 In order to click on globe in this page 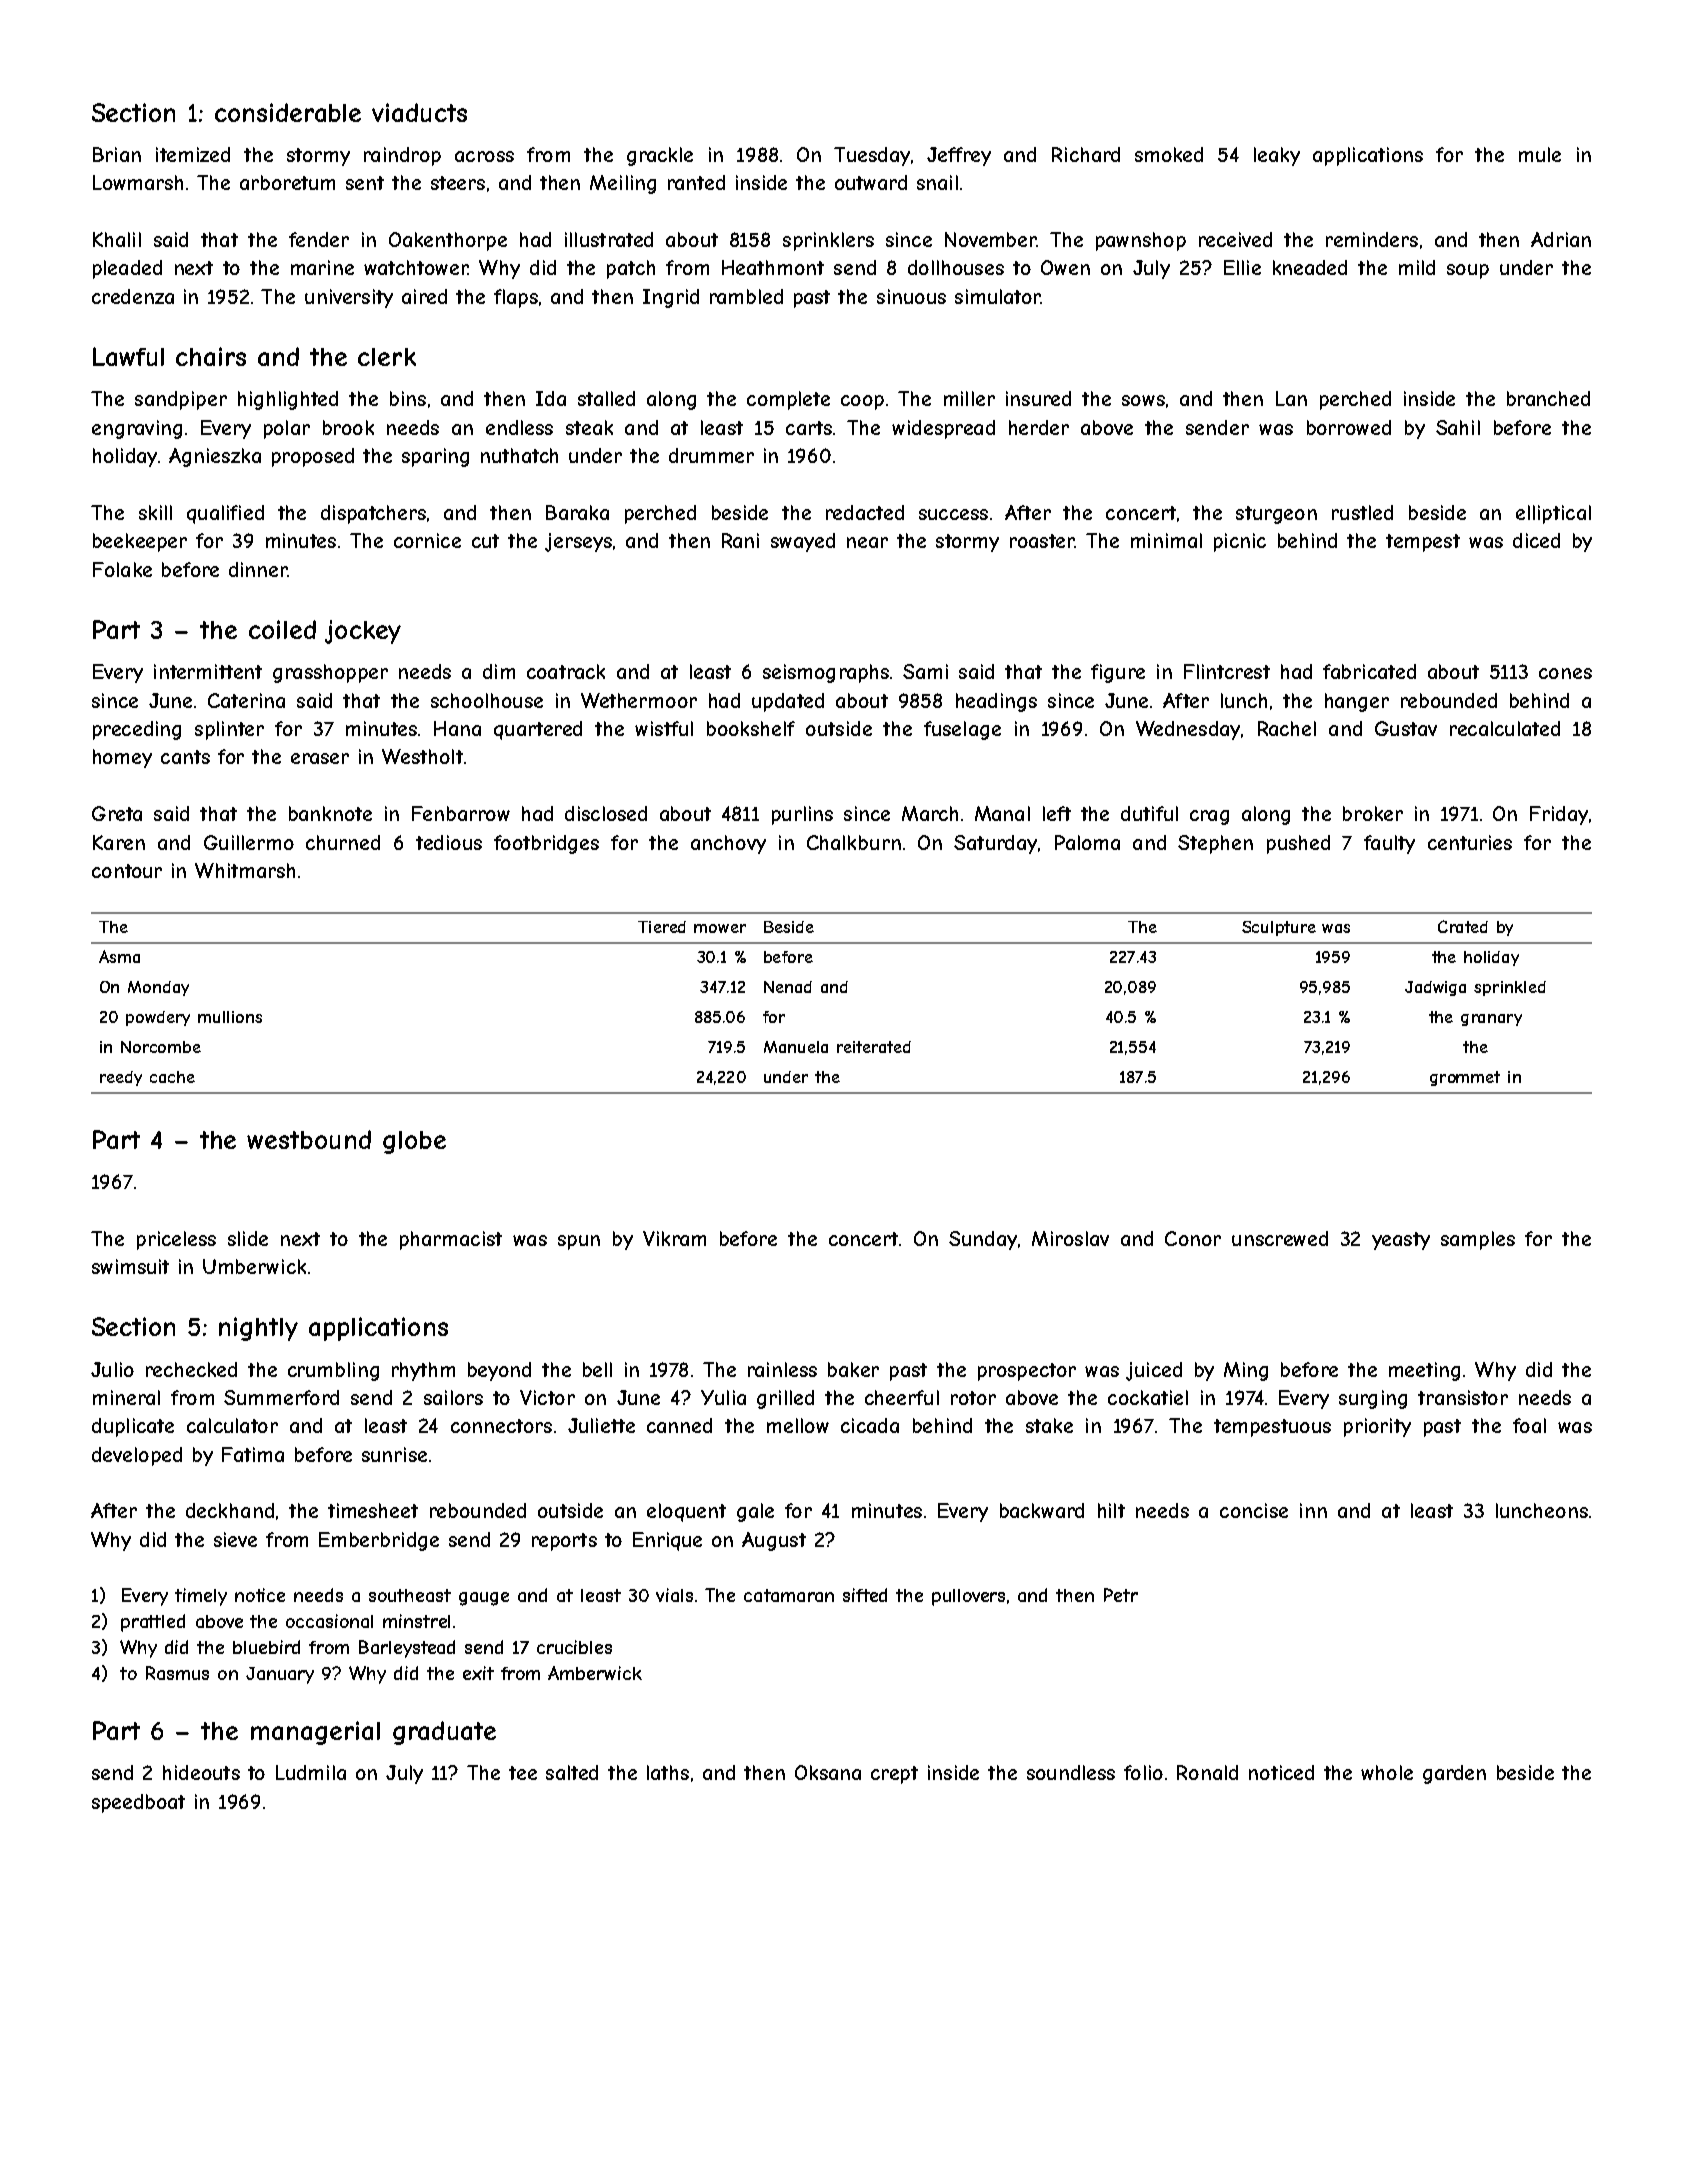, I will do `click(414, 1142)`.
